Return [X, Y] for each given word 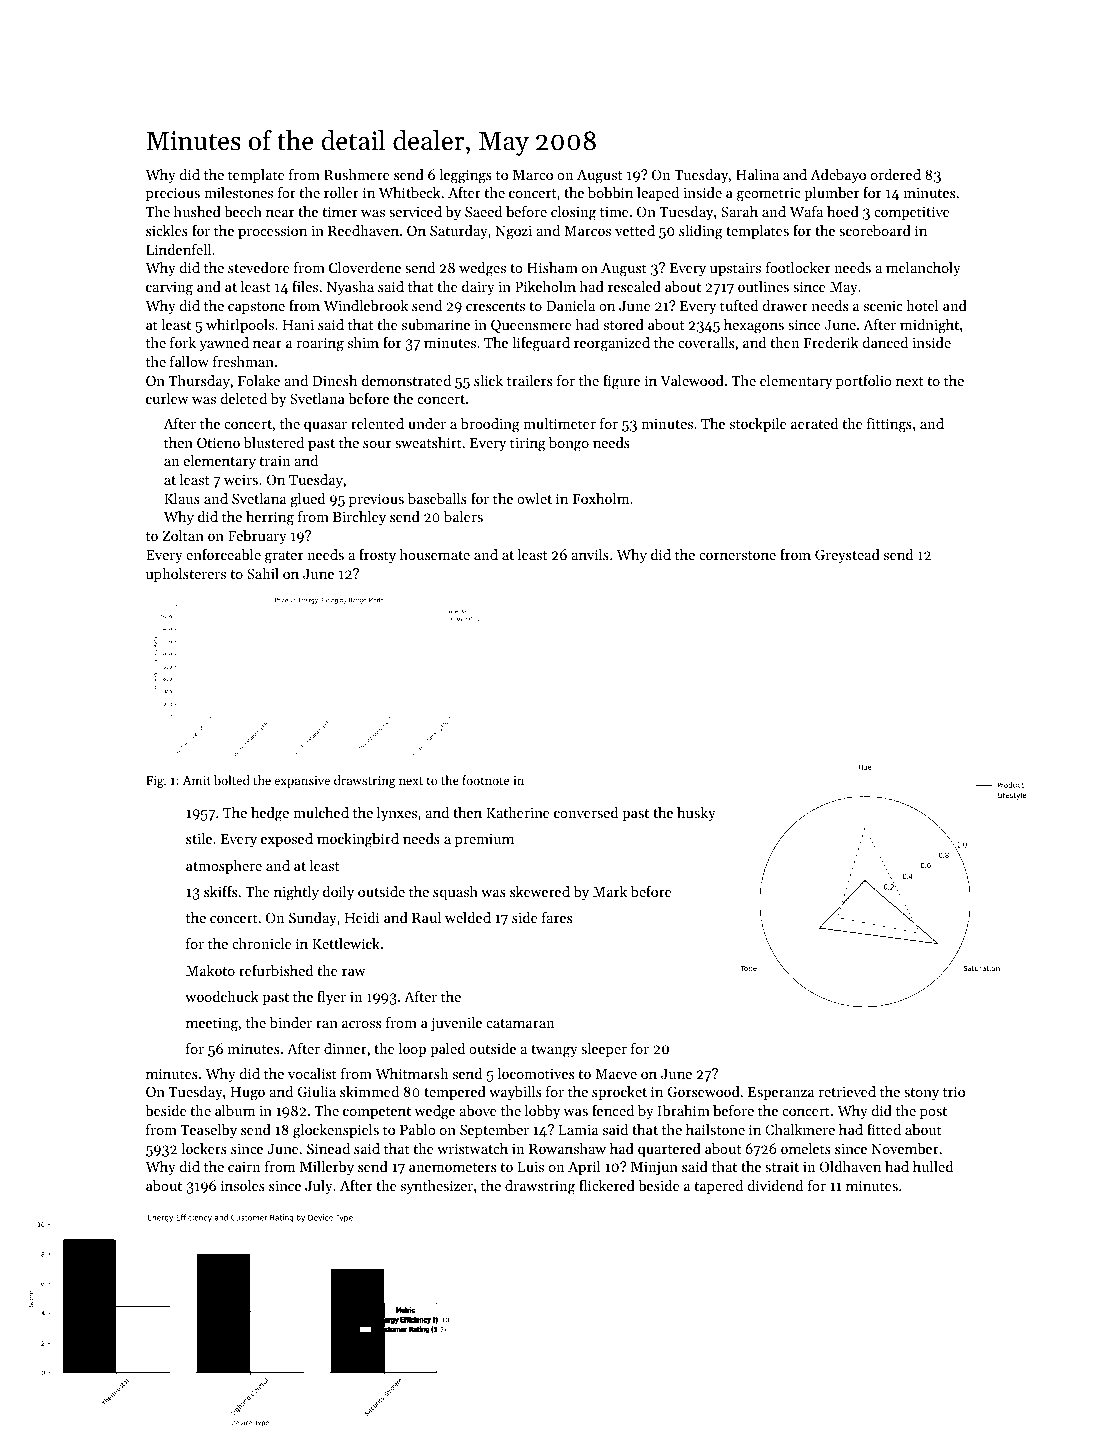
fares [557, 917]
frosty [377, 556]
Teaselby [209, 1131]
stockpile [758, 425]
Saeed [483, 211]
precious [173, 194]
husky [696, 814]
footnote [485, 780]
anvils [590, 554]
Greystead [847, 556]
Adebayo [838, 176]
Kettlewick [346, 943]
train [274, 461]
